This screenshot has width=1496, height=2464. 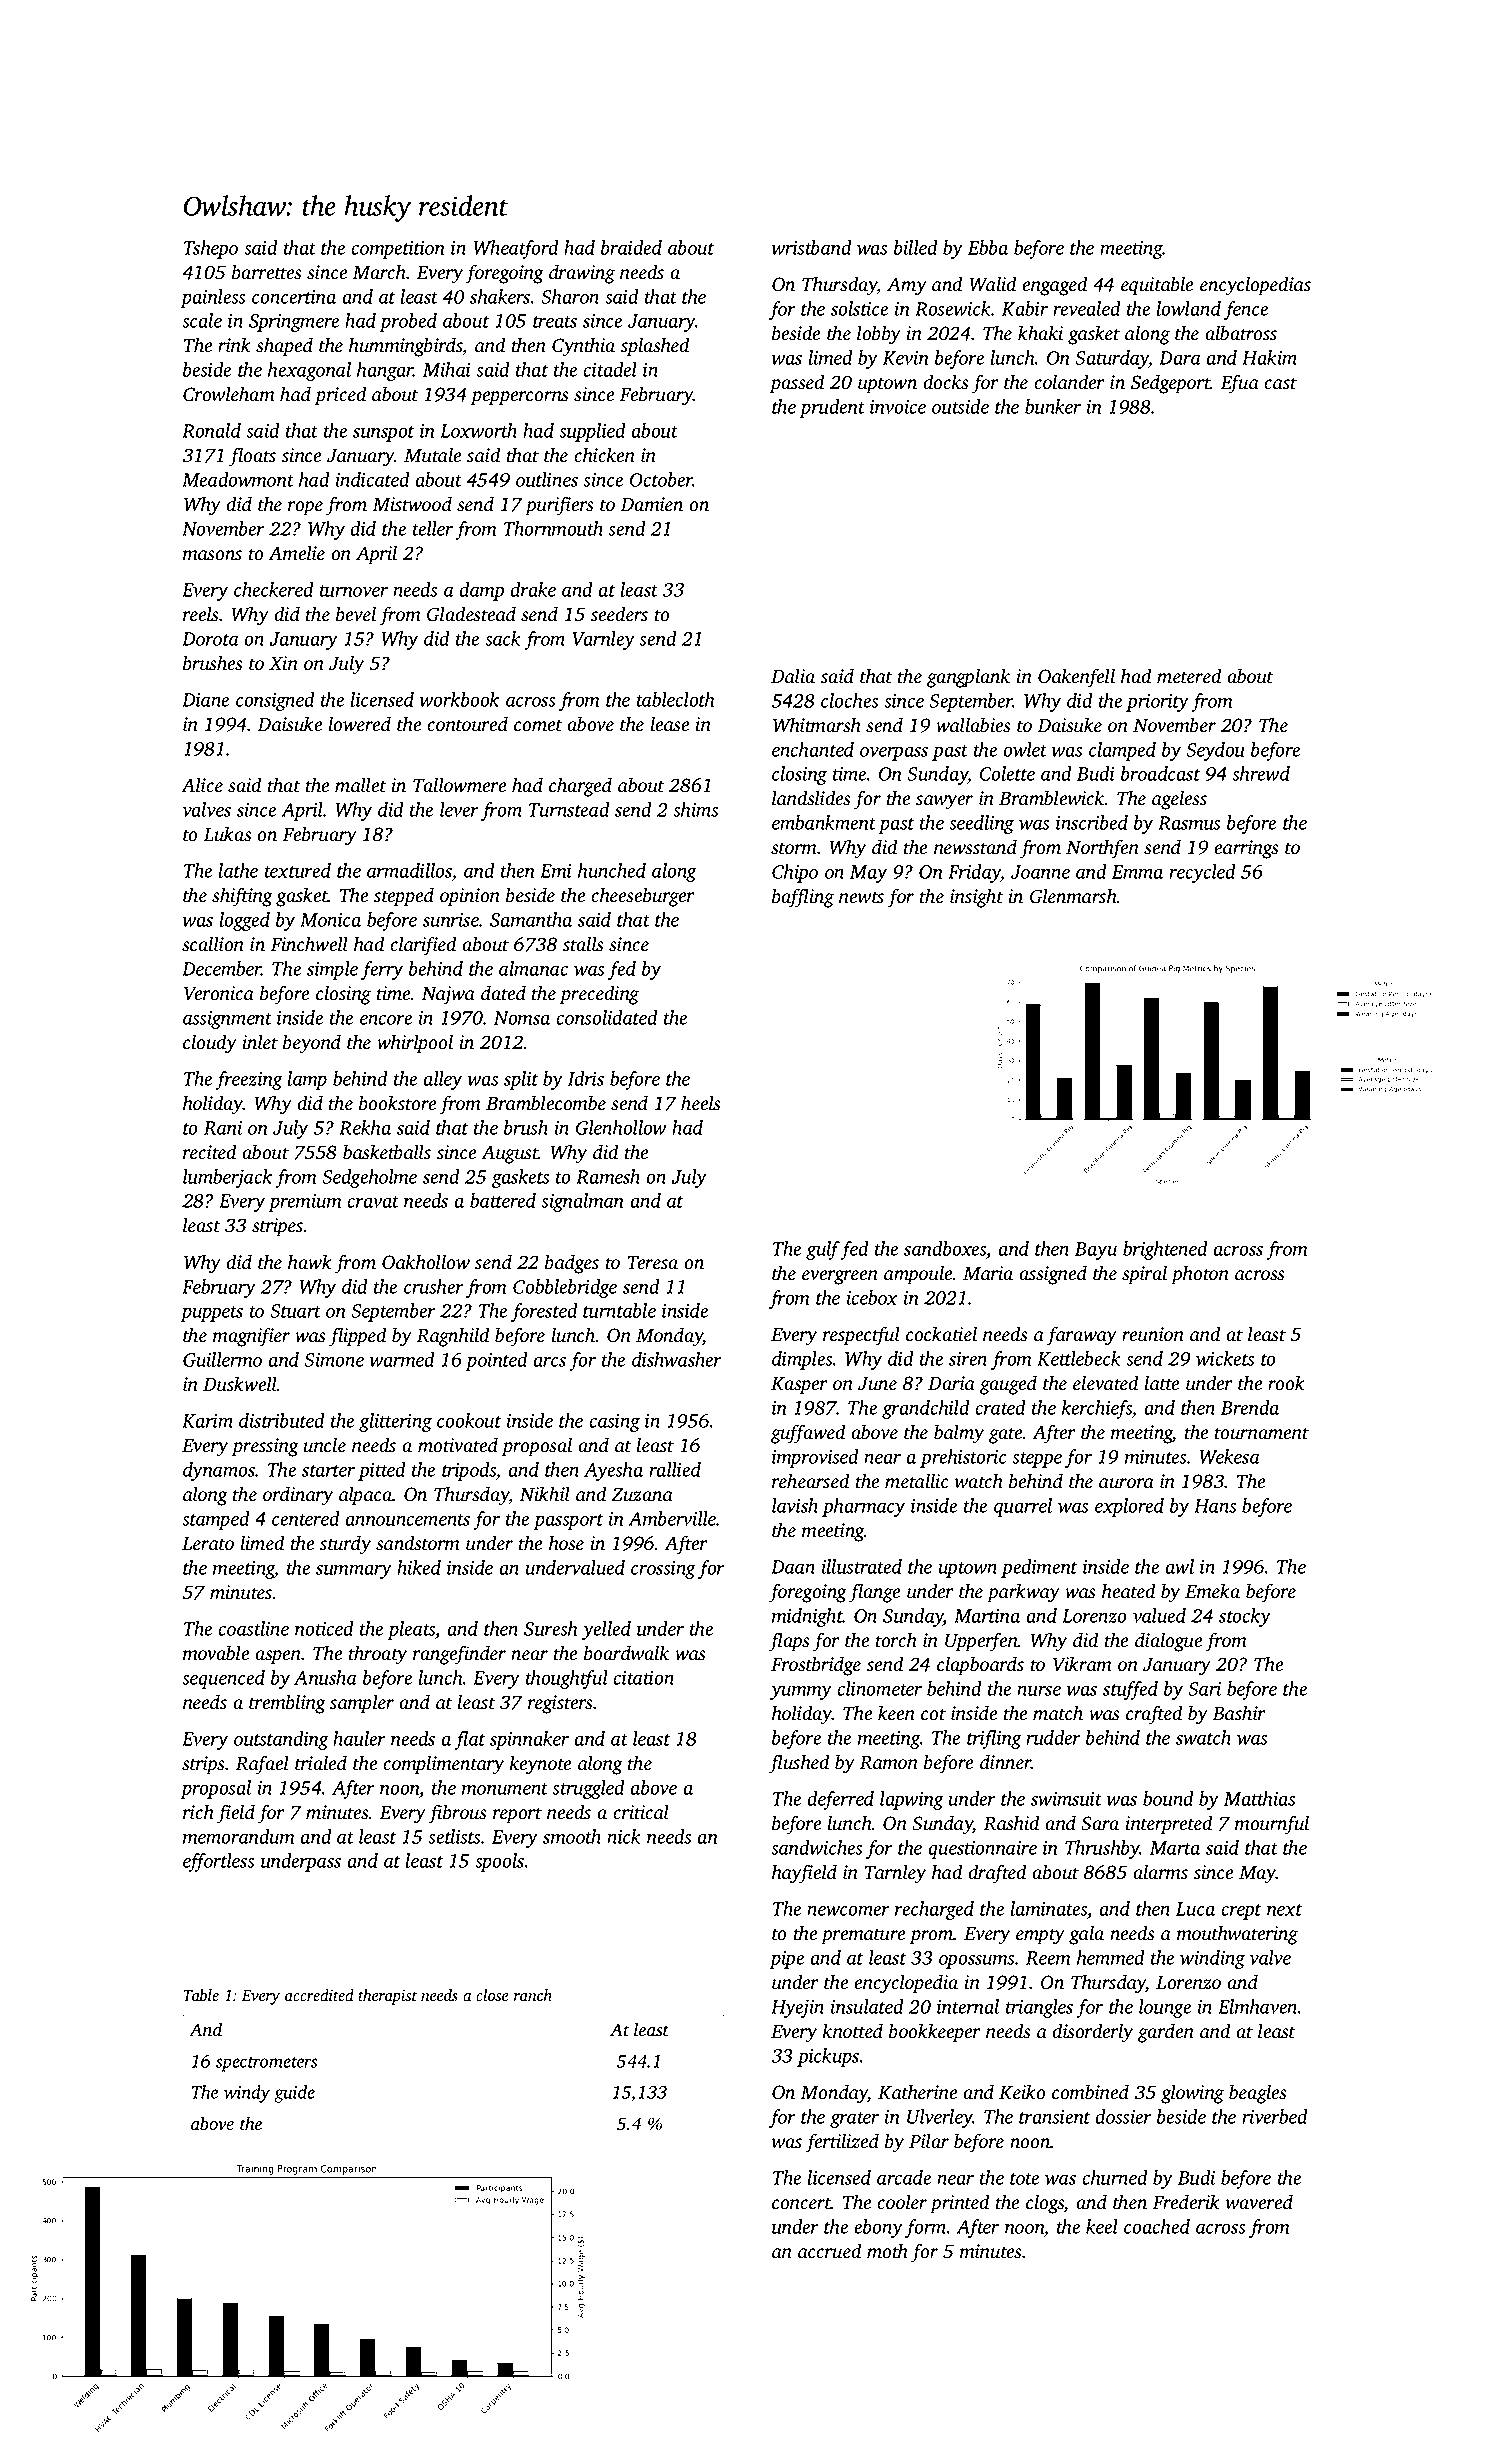 I want to click on guide, so click(x=294, y=2094).
